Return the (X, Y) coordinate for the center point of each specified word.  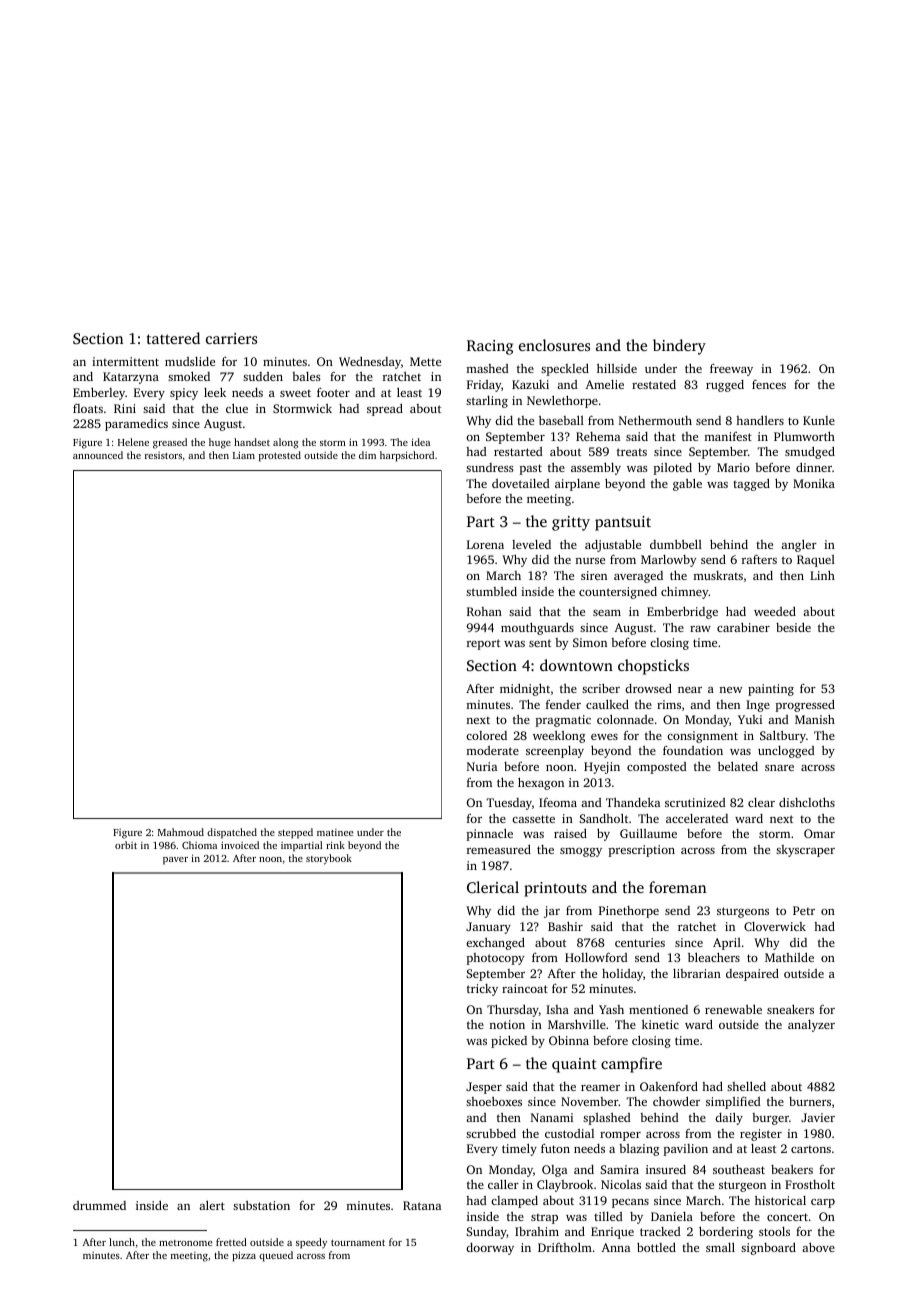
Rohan (484, 611)
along (286, 443)
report (483, 644)
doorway (490, 1249)
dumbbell (676, 544)
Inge (758, 706)
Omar (819, 833)
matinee (335, 832)
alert (212, 1205)
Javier (818, 1117)
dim (367, 455)
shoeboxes (494, 1101)
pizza (244, 1256)
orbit (126, 845)
